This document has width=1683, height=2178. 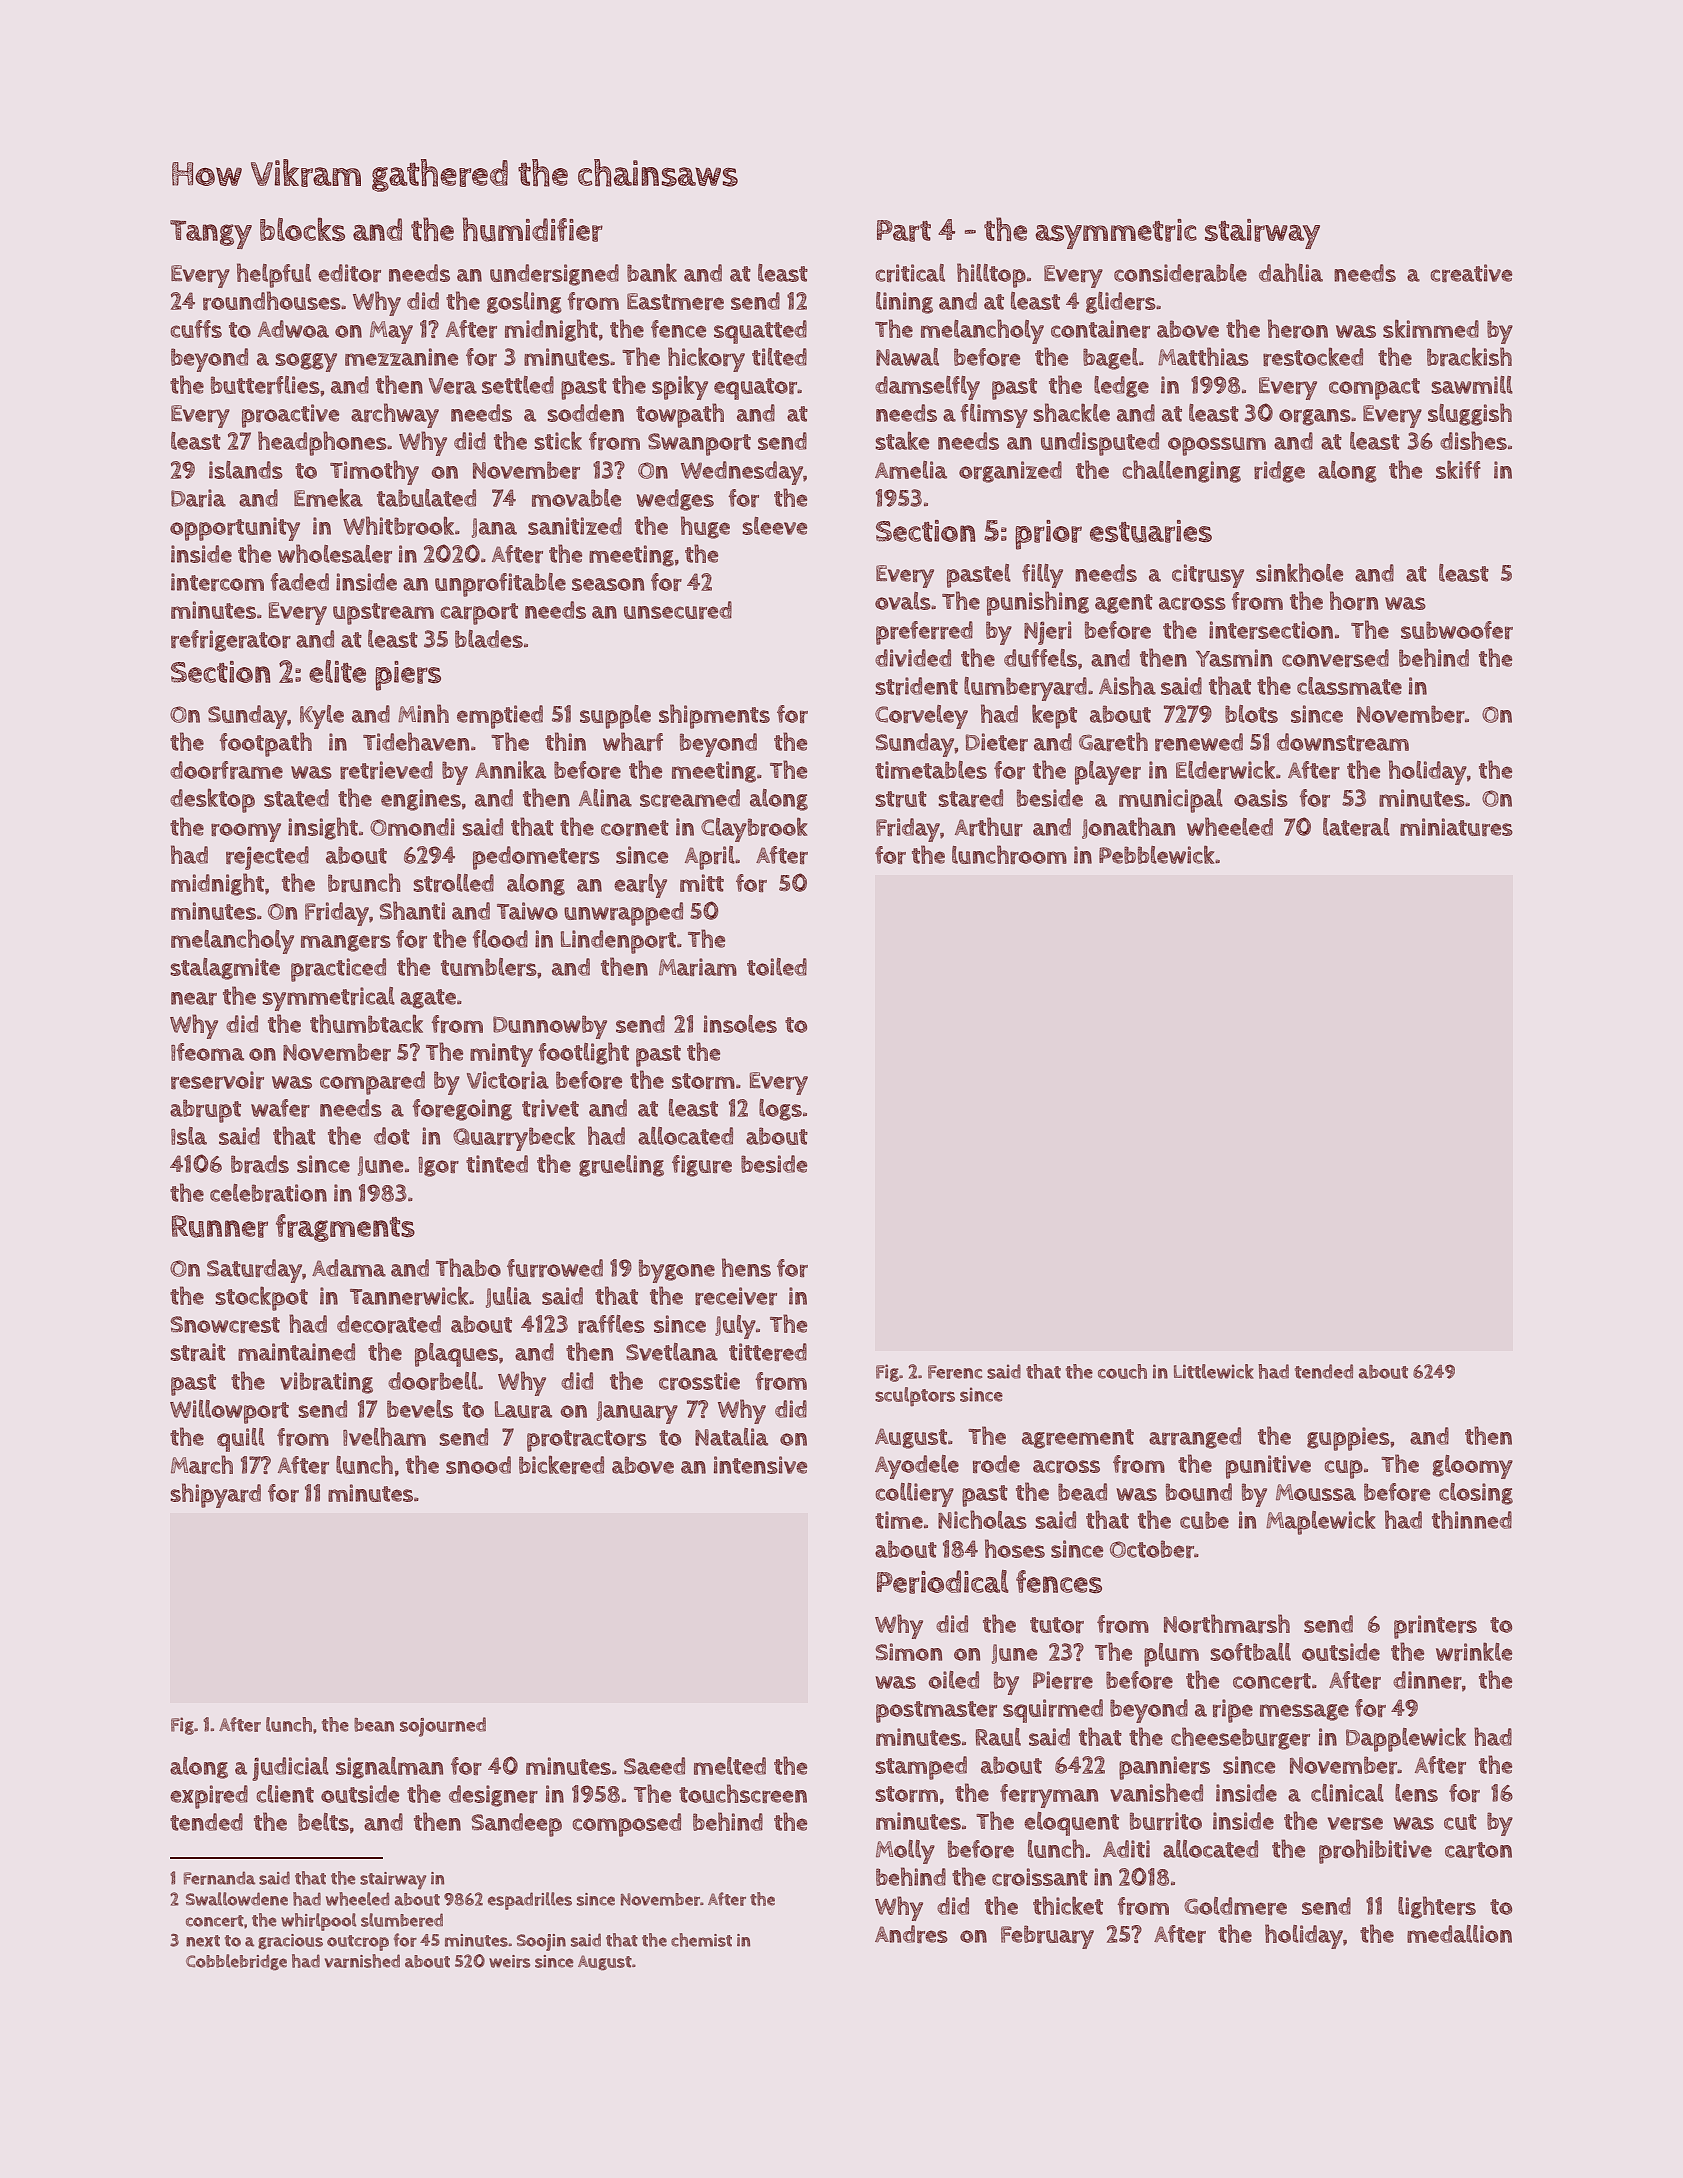 I want to click on lateral, so click(x=1356, y=827).
